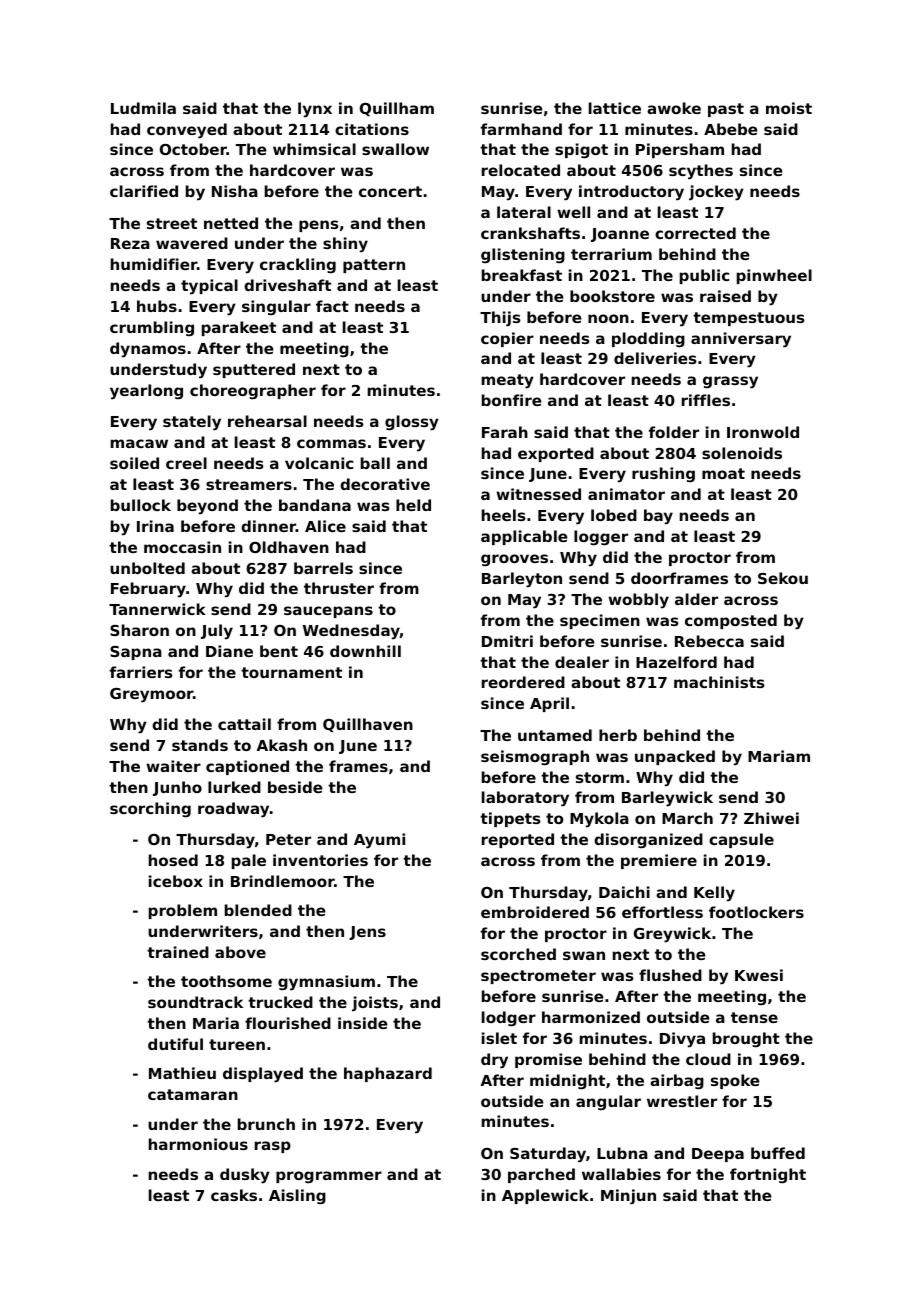 This screenshot has width=924, height=1308. I want to click on airbag, so click(677, 1082).
